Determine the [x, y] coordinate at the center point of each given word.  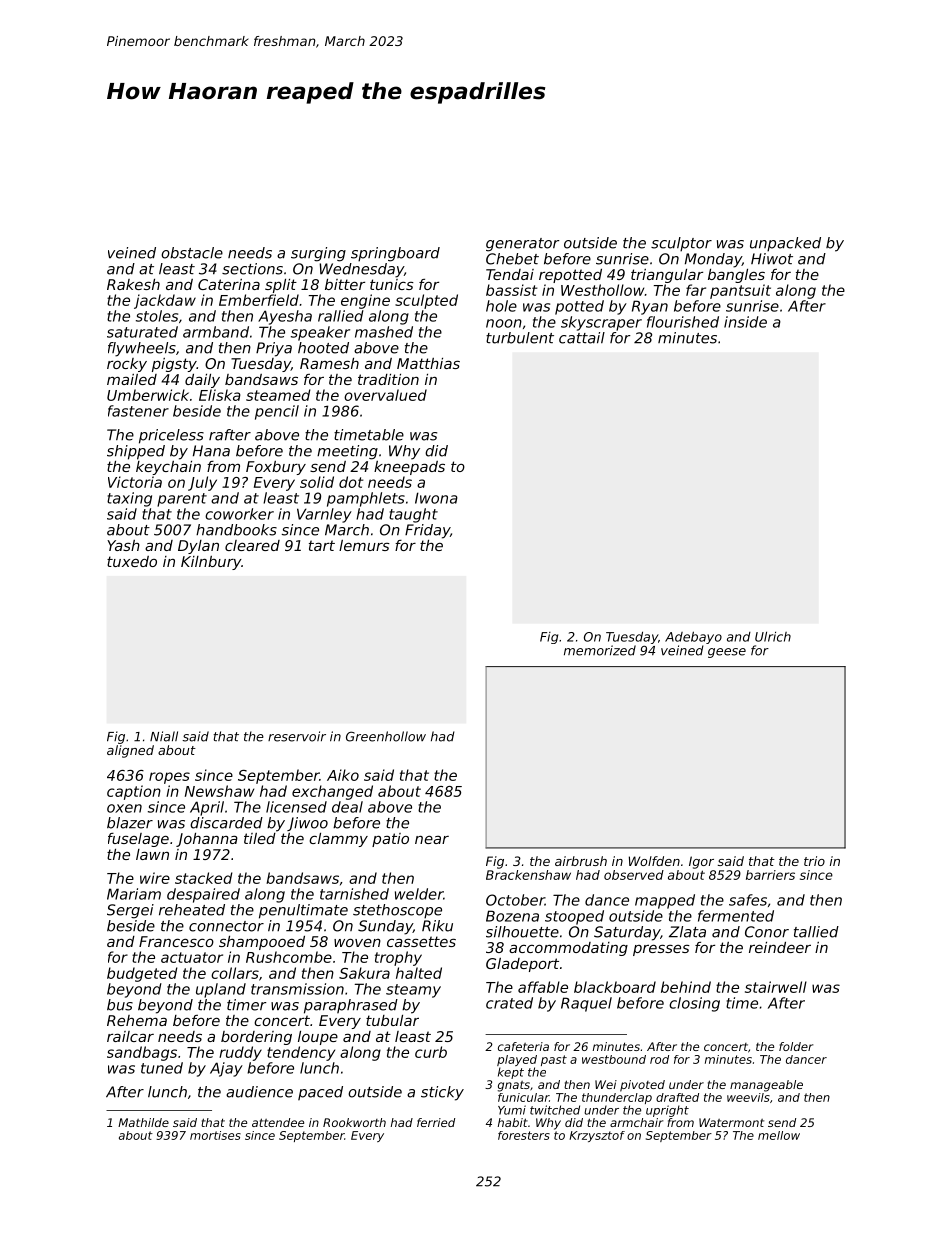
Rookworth [354, 1122]
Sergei [130, 911]
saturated [142, 332]
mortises [215, 1135]
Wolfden [654, 861]
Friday [427, 531]
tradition [388, 379]
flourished [683, 322]
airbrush [581, 861]
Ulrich [773, 636]
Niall [164, 736]
